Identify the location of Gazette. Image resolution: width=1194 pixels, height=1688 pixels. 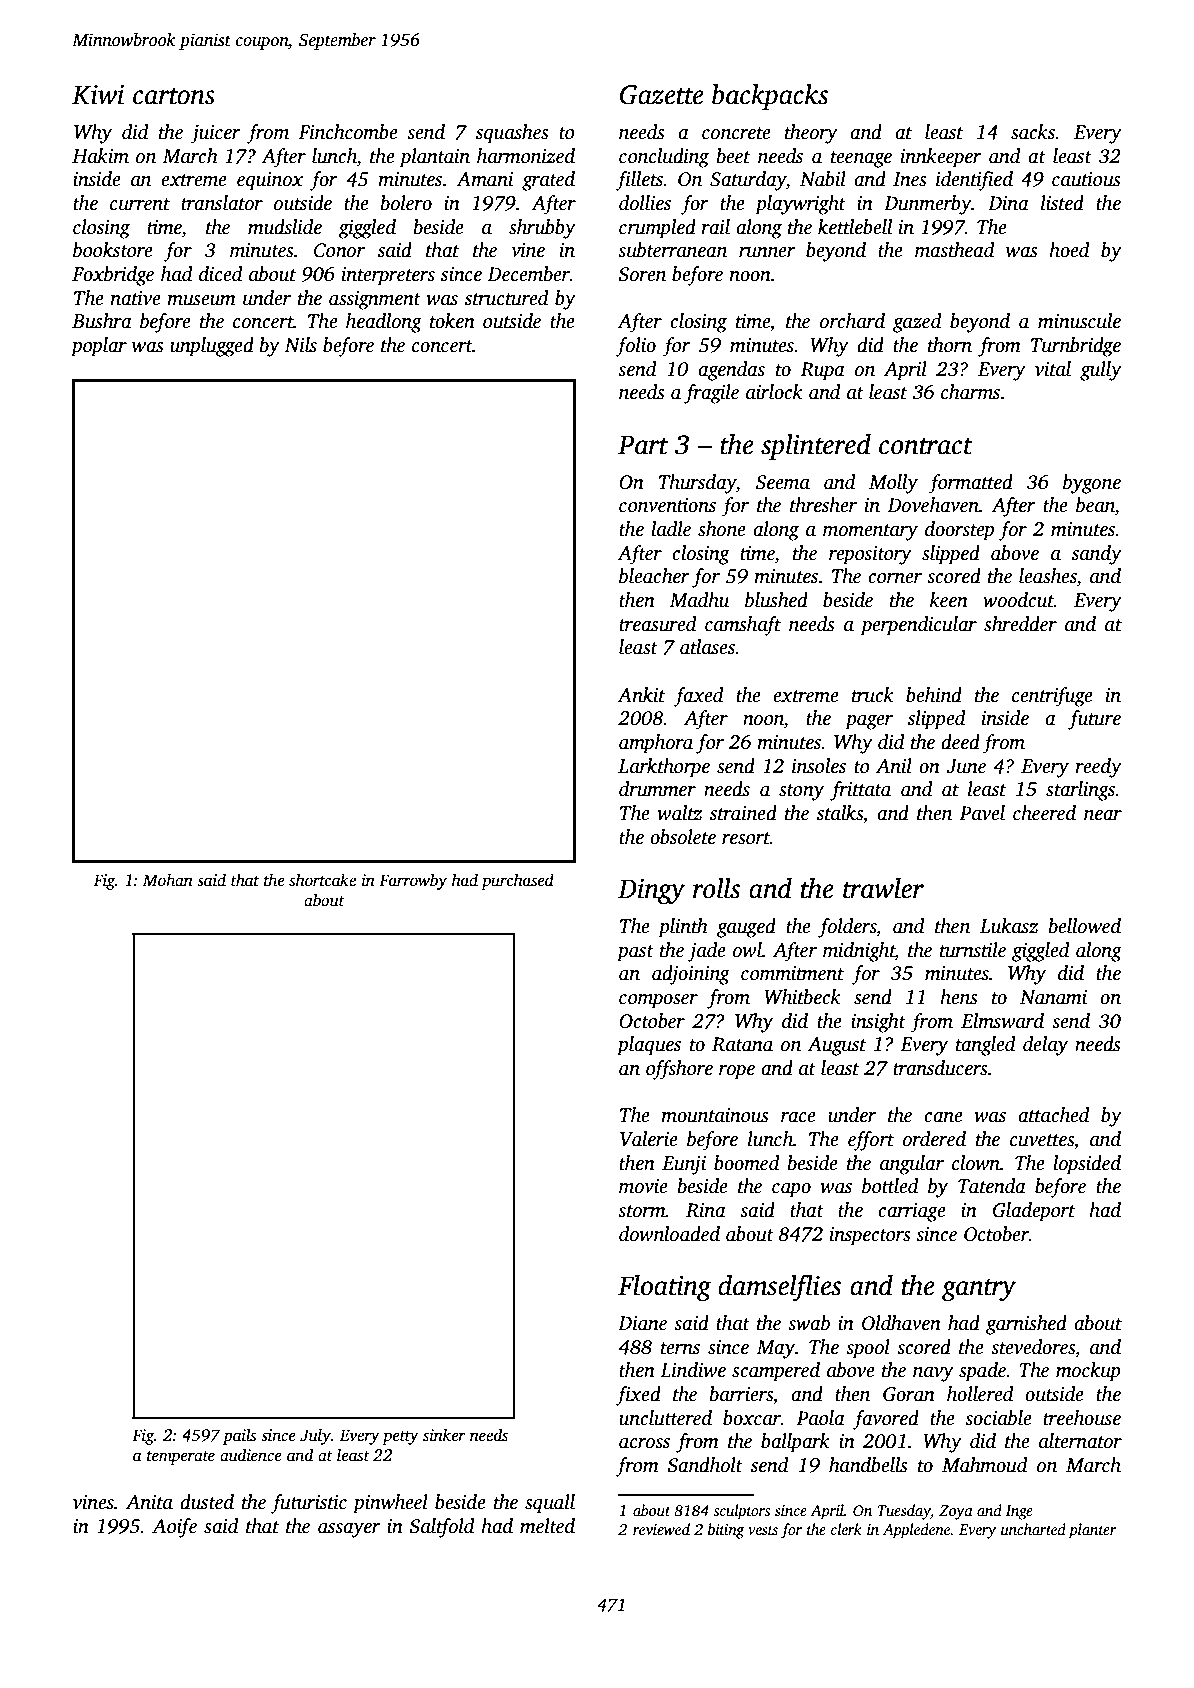
(662, 95).
